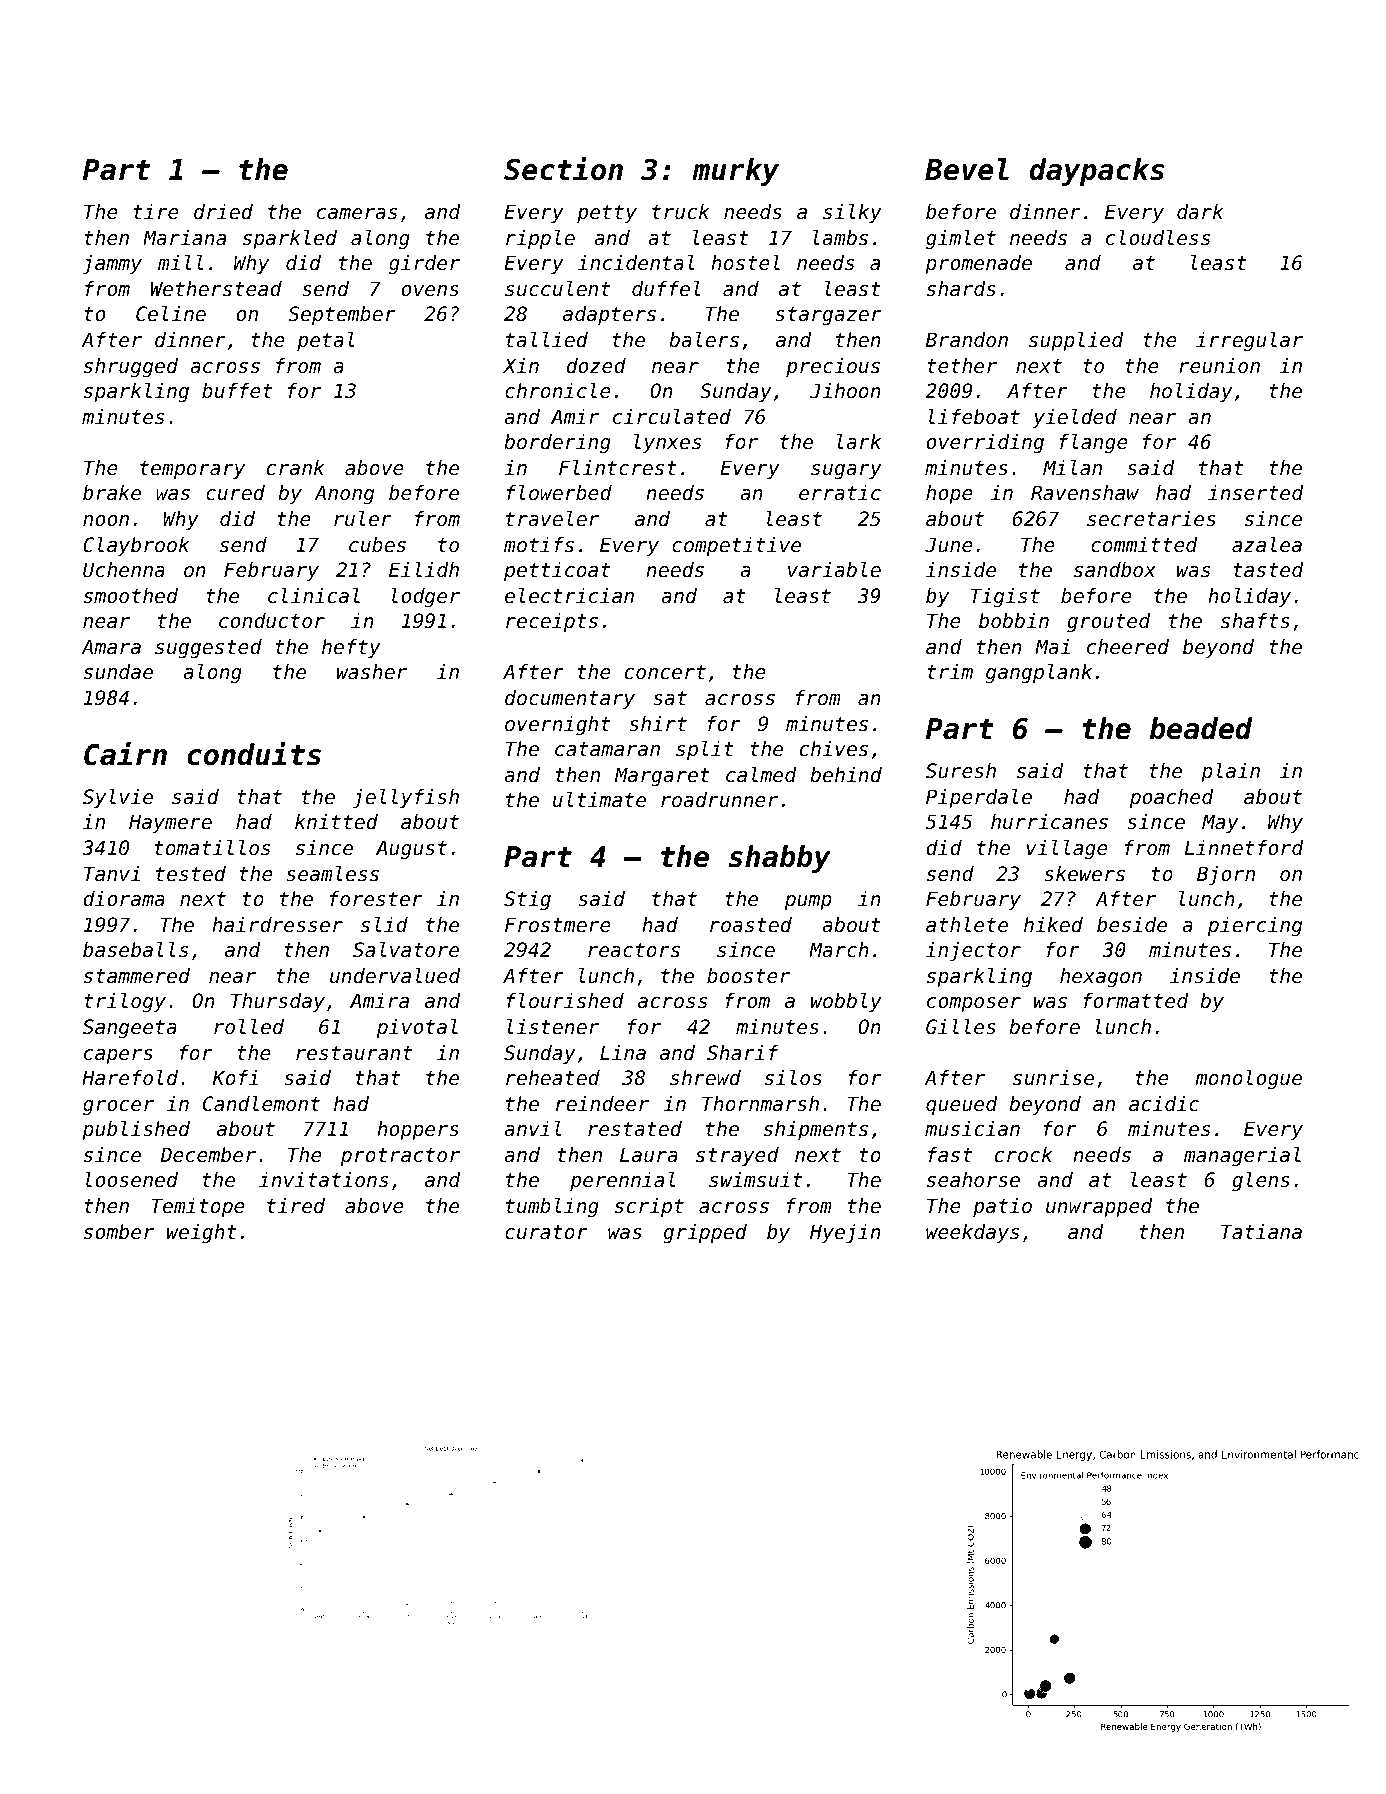 Image resolution: width=1386 pixels, height=1794 pixels. Describe the element at coordinates (705, 750) in the screenshot. I see `split` at that location.
